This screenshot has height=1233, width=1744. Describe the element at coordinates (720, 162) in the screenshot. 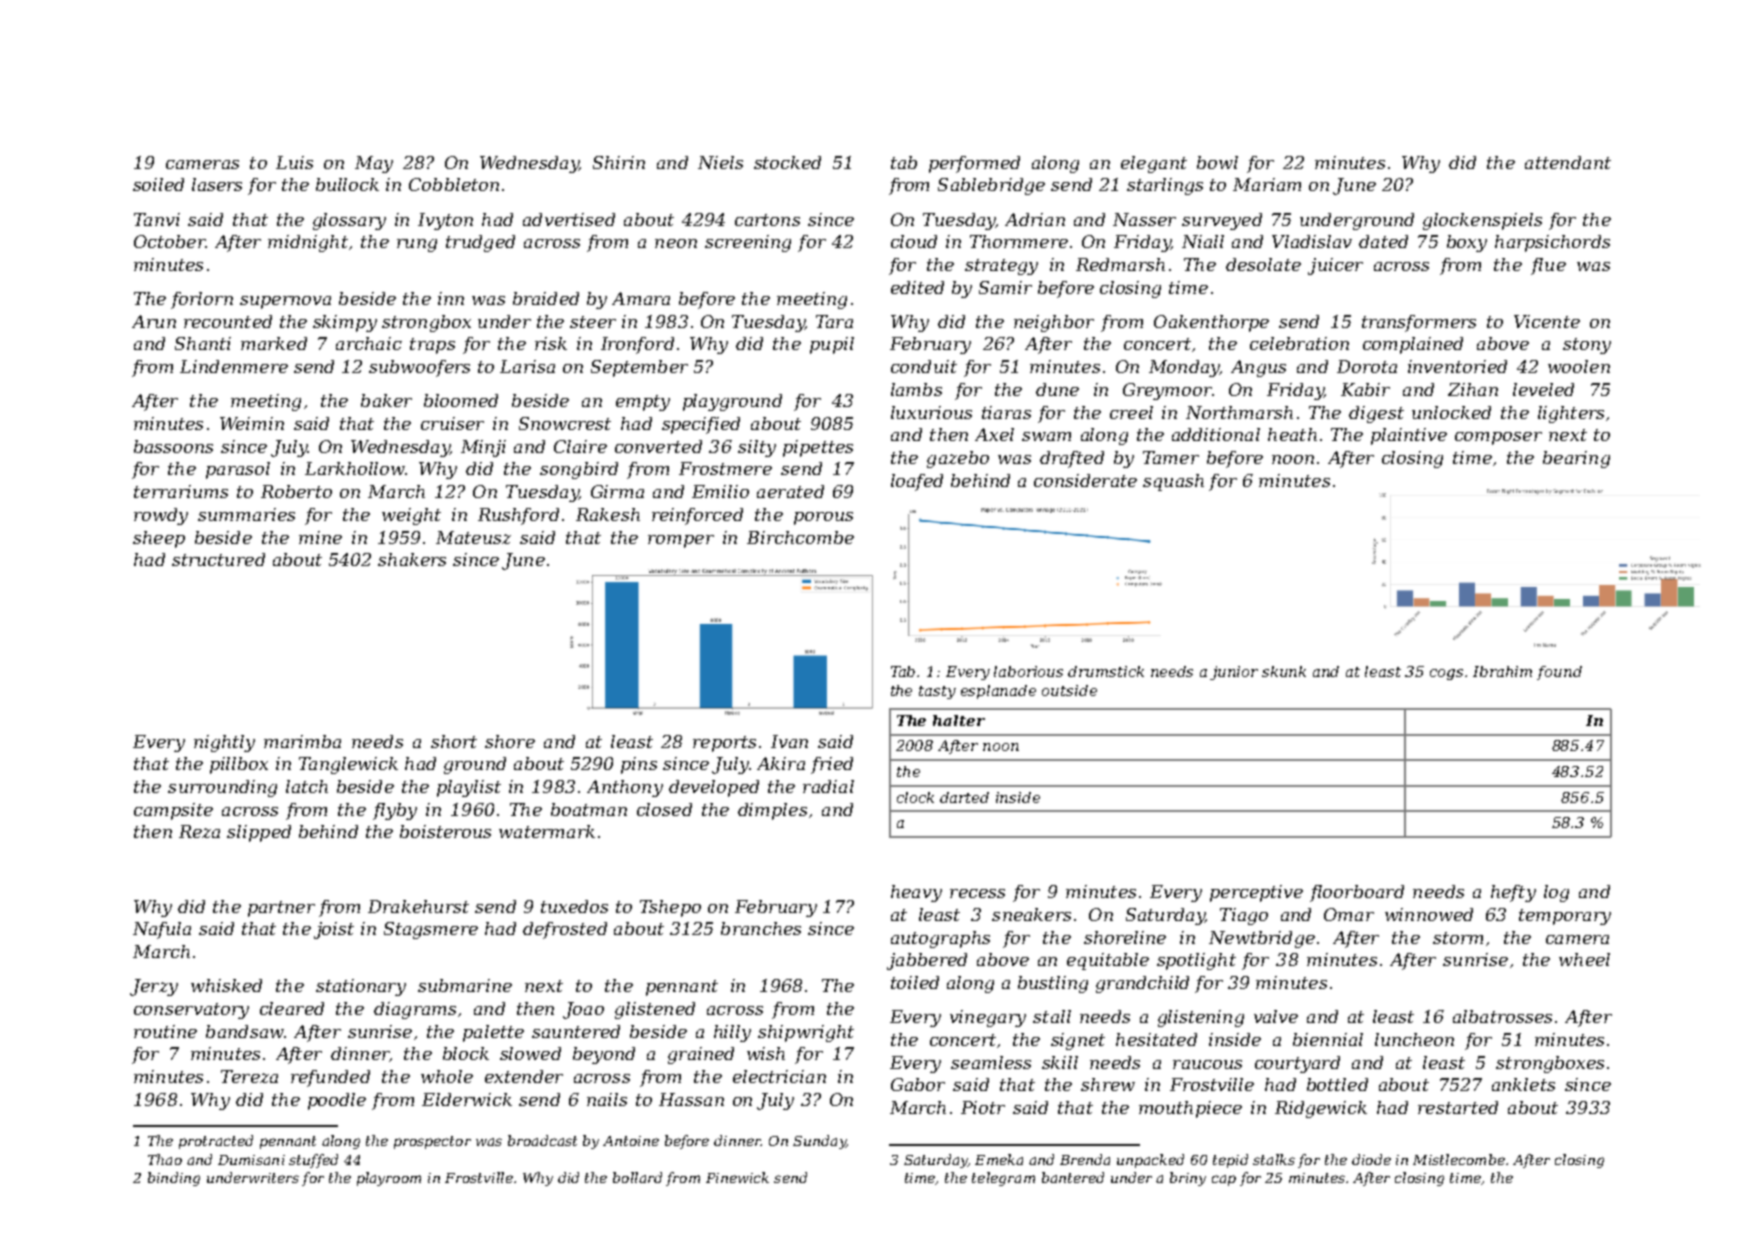

I see `Niels` at that location.
